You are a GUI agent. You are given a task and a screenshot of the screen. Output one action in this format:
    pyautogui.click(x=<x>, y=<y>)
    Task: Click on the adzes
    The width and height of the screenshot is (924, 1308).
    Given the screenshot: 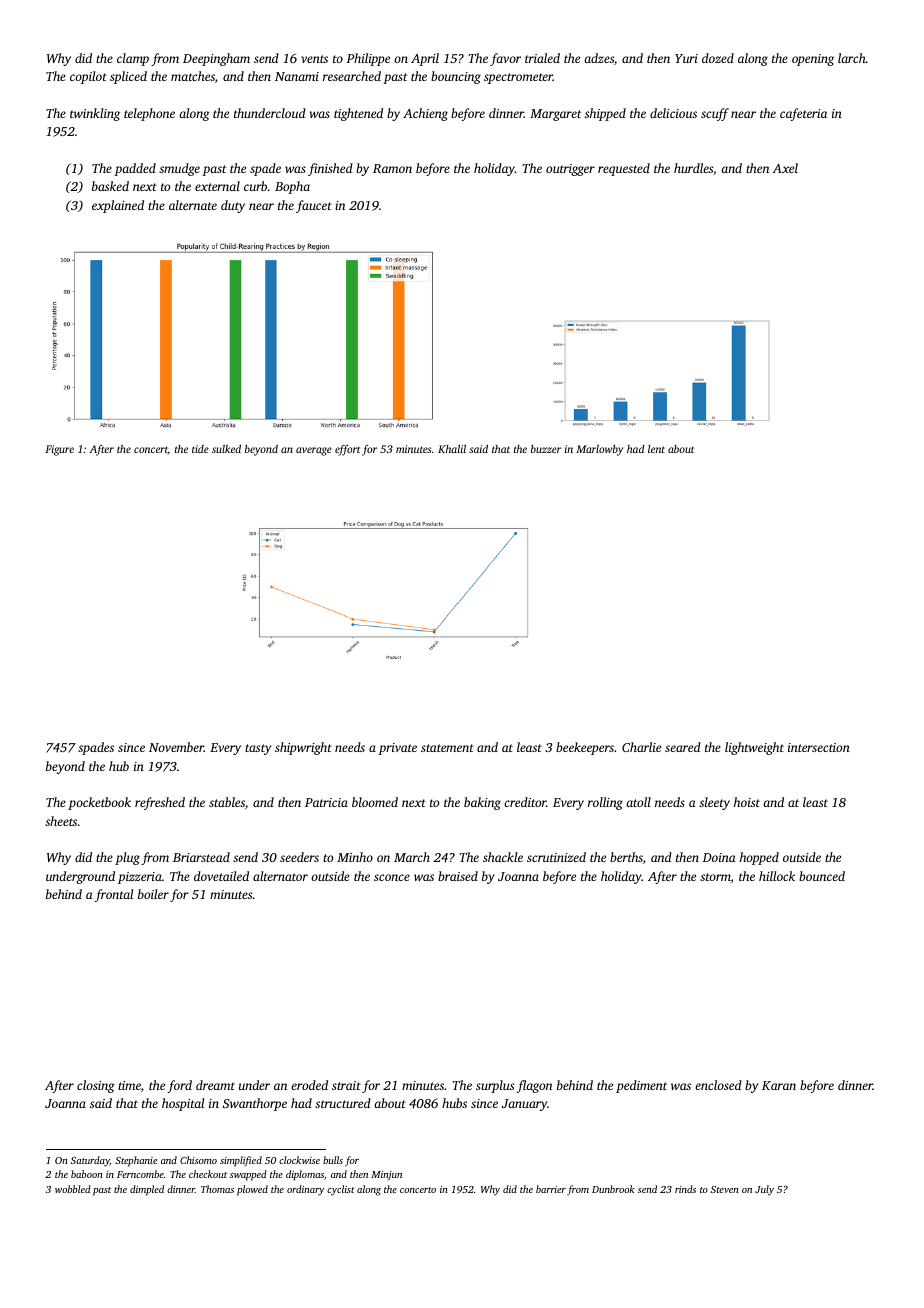 What is the action you would take?
    pyautogui.click(x=599, y=58)
